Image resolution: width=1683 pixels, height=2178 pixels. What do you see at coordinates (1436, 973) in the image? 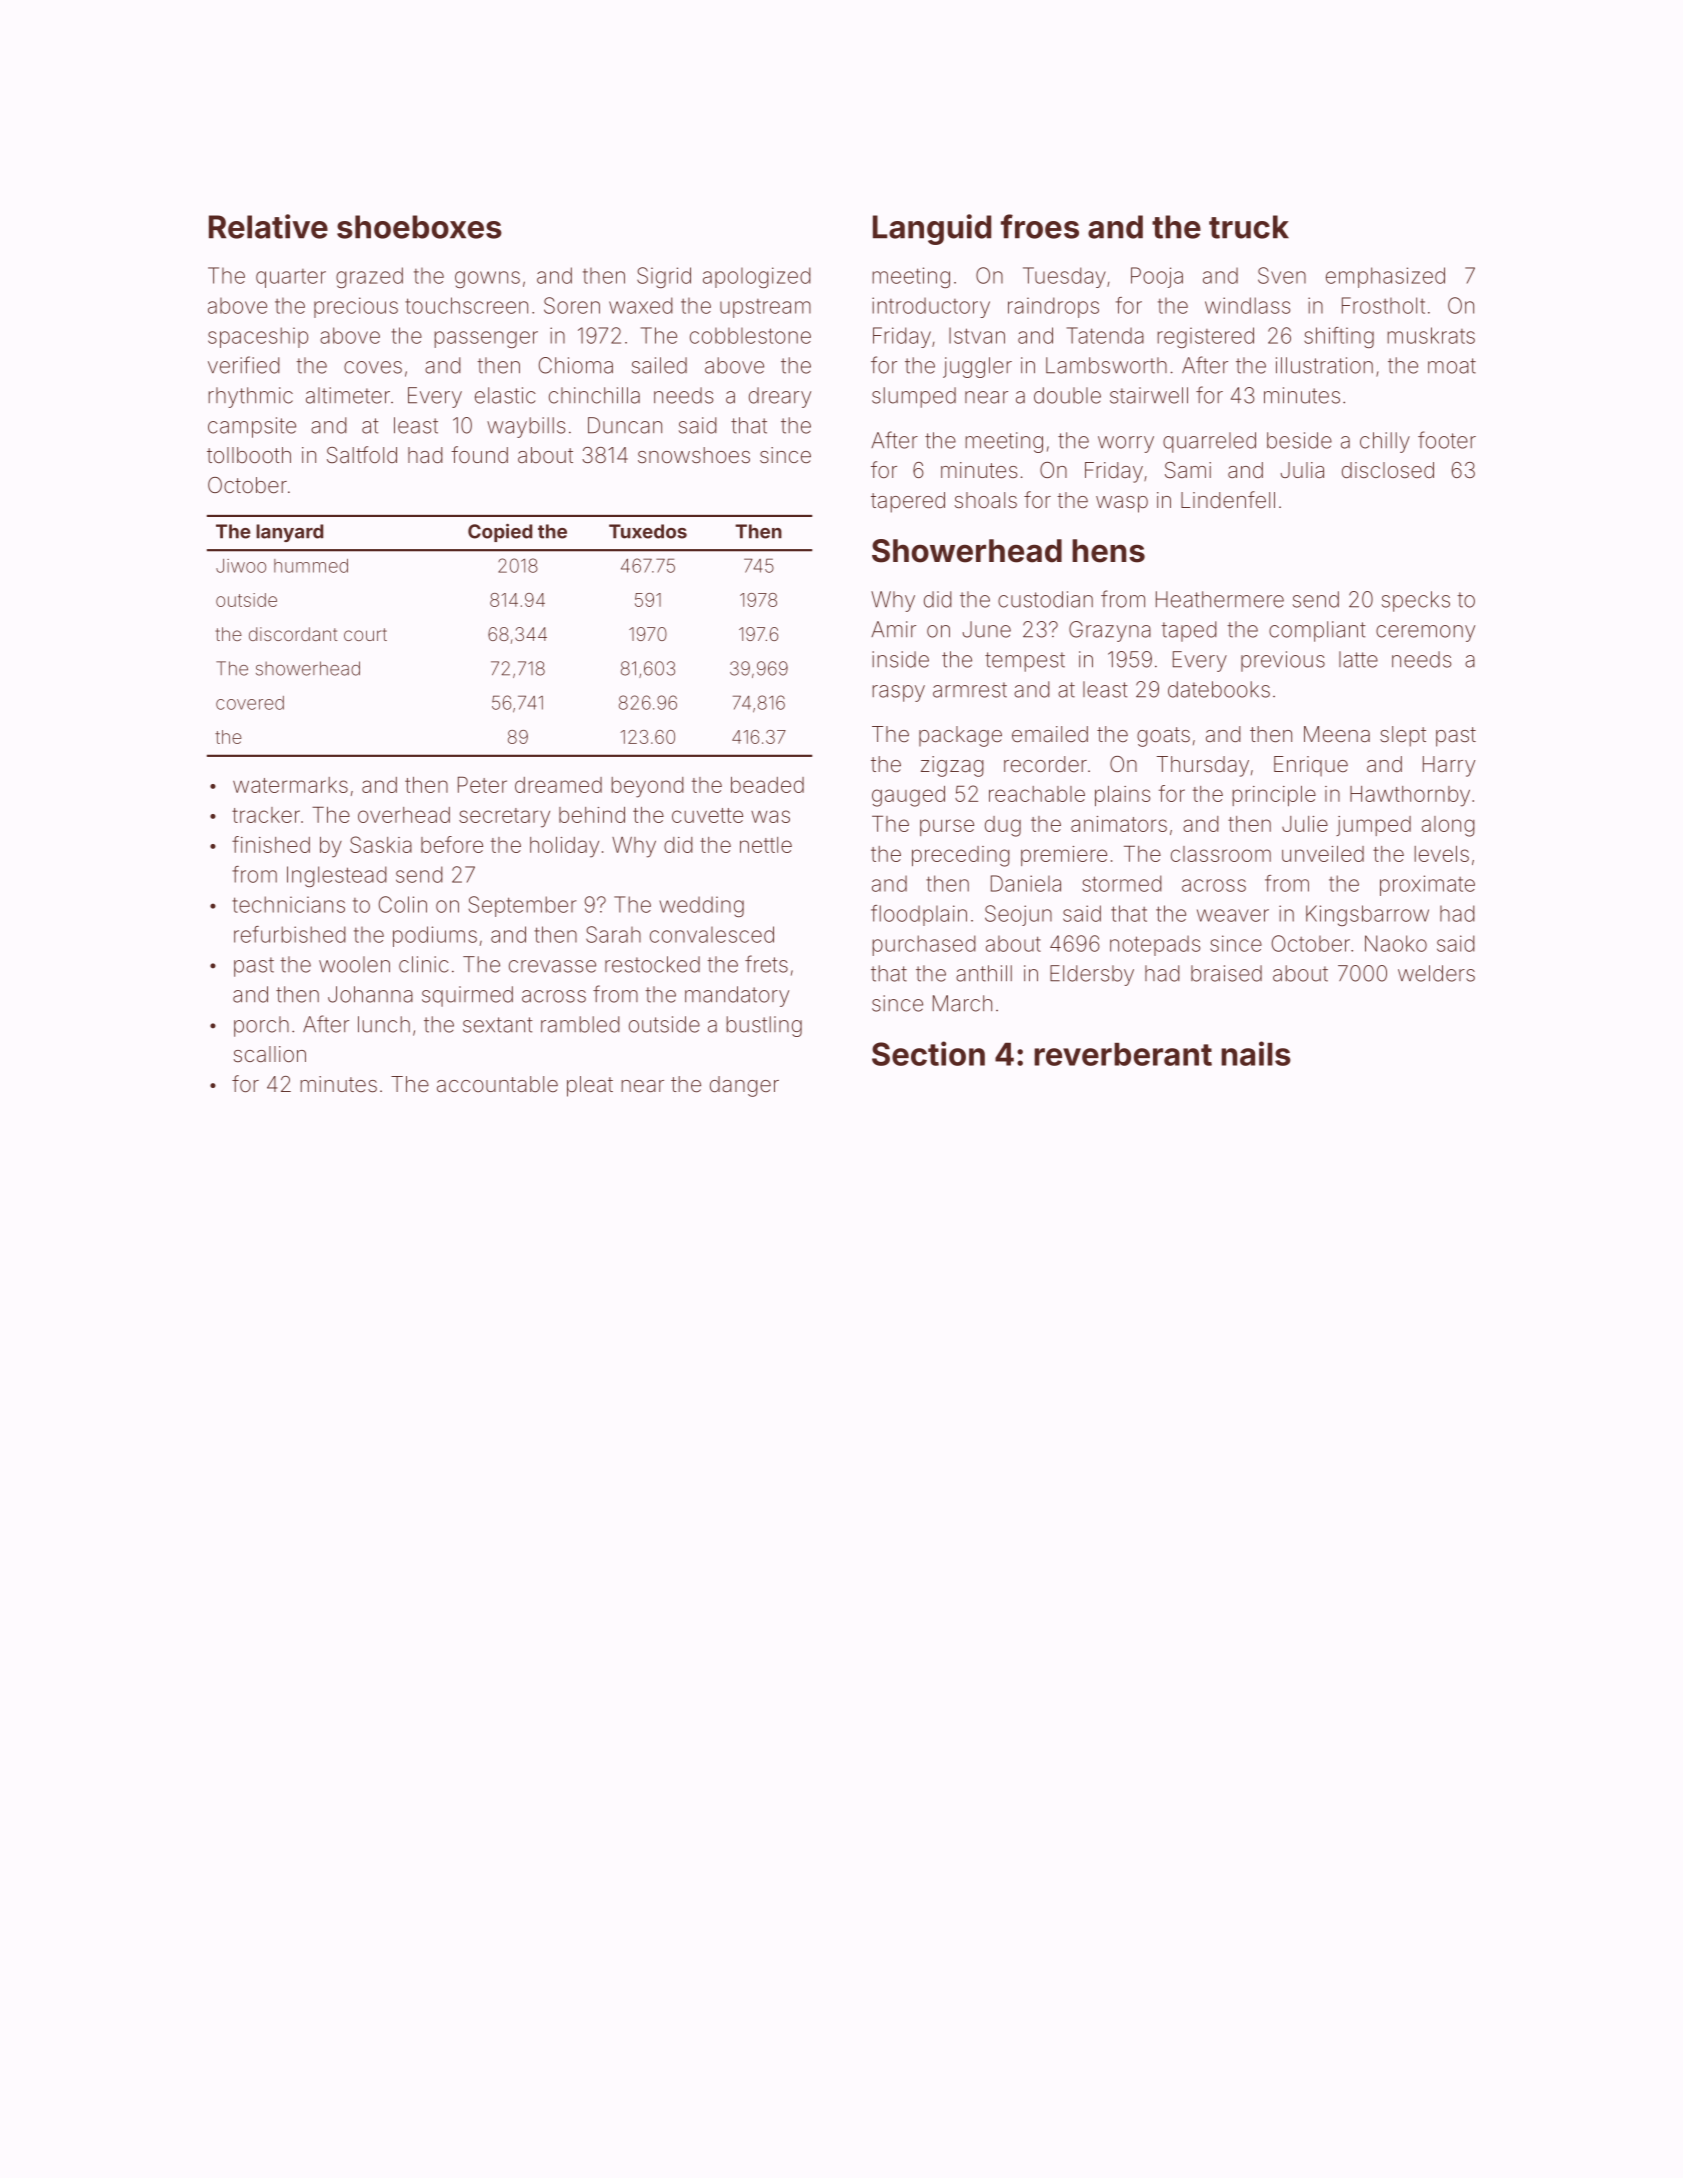
I see `welders` at bounding box center [1436, 973].
